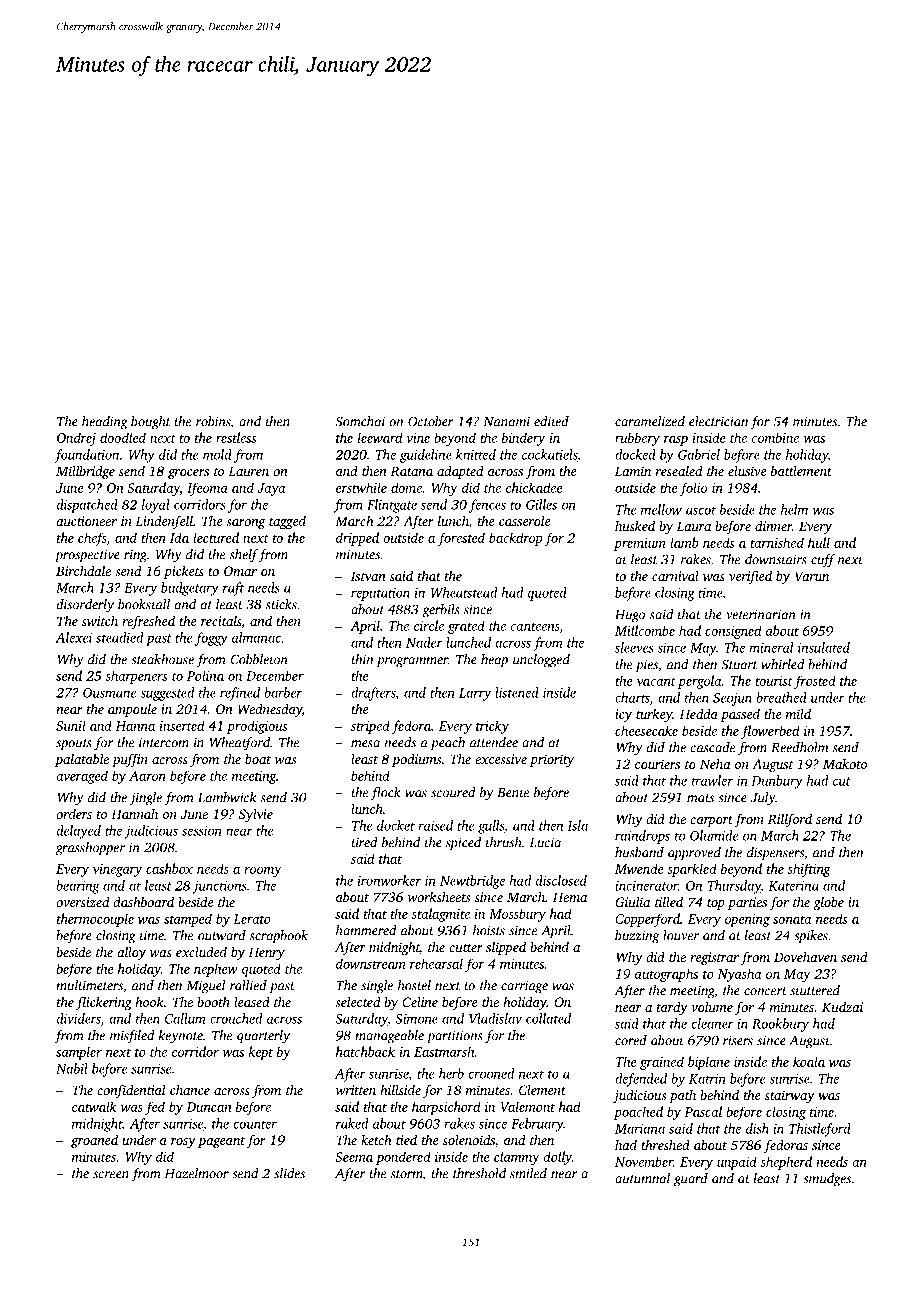 The height and width of the image is (1308, 924). I want to click on leeward, so click(380, 437).
